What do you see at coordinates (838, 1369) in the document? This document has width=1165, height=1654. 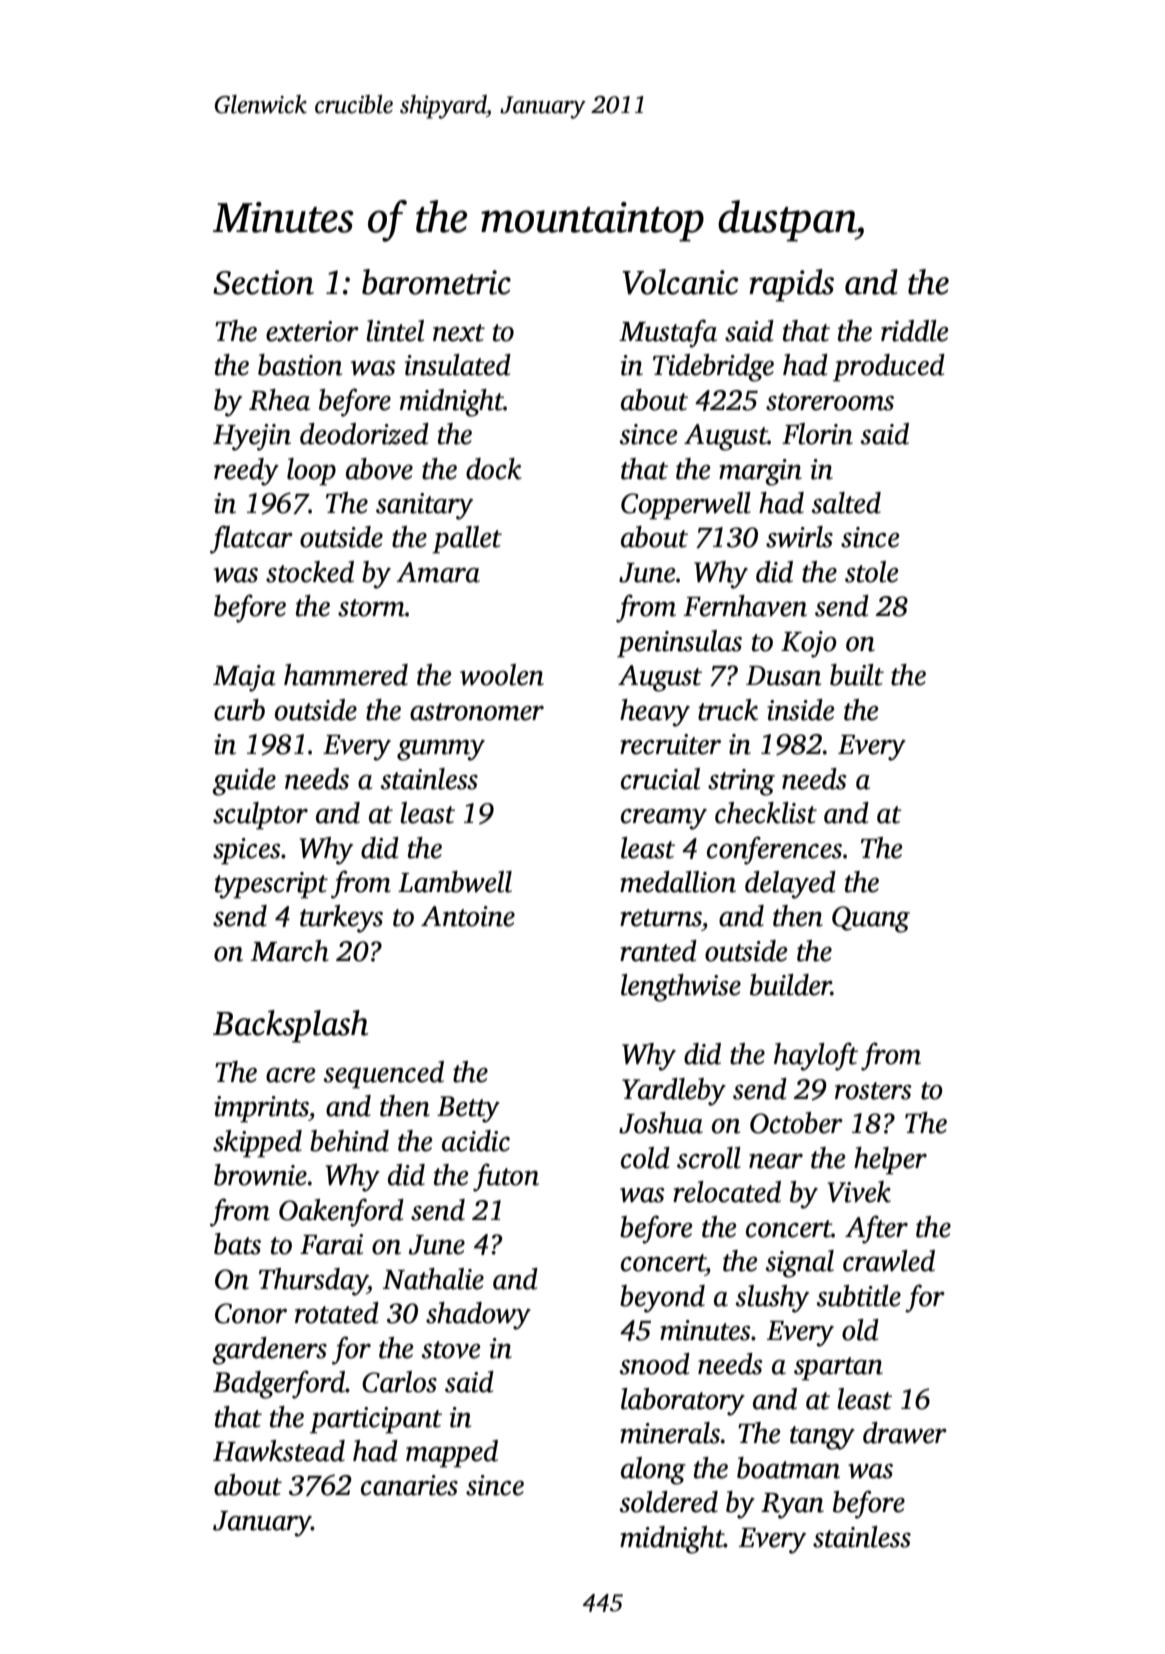 I see `spartan` at bounding box center [838, 1369].
